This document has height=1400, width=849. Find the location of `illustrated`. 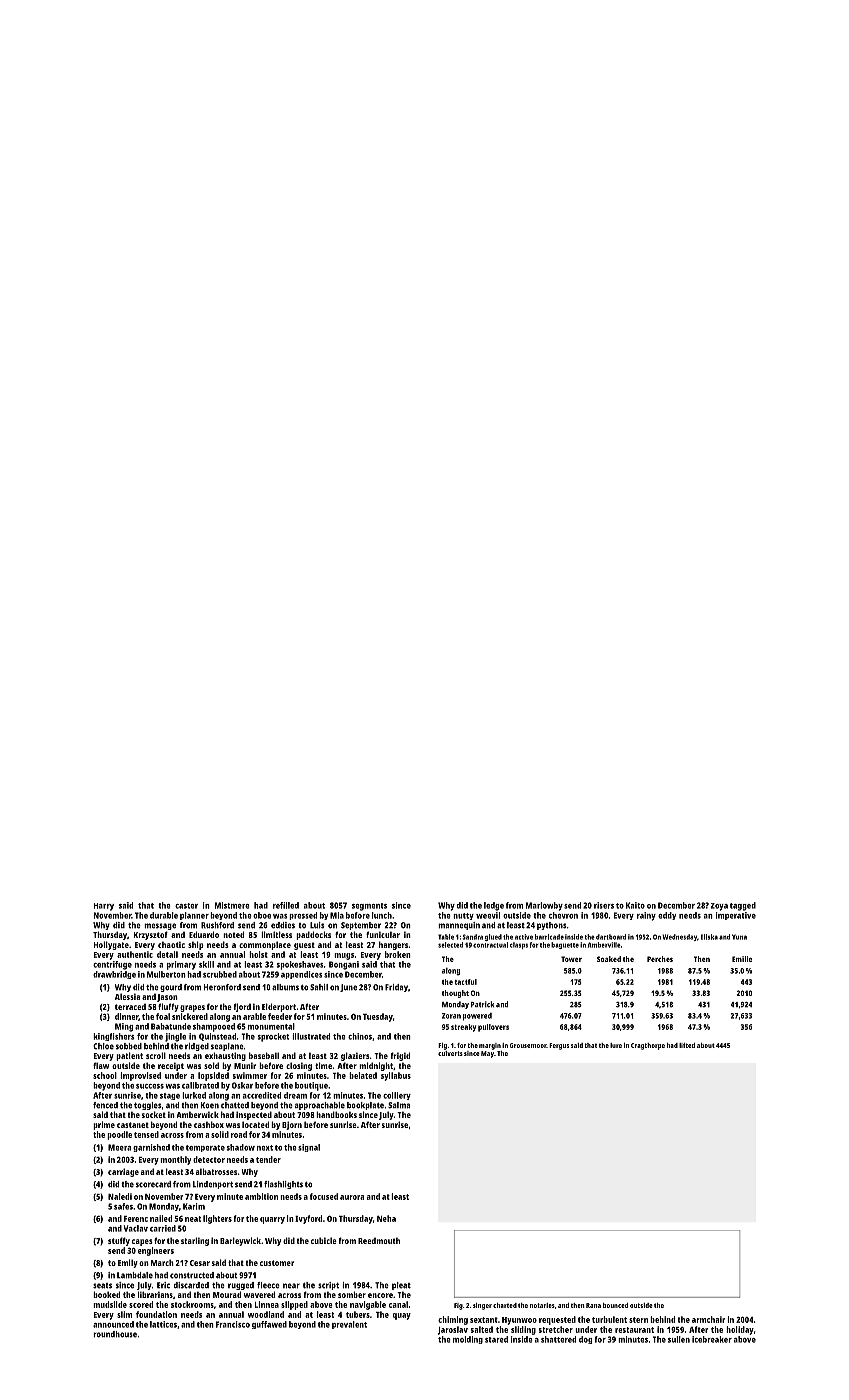

illustrated is located at coordinates (311, 1036).
